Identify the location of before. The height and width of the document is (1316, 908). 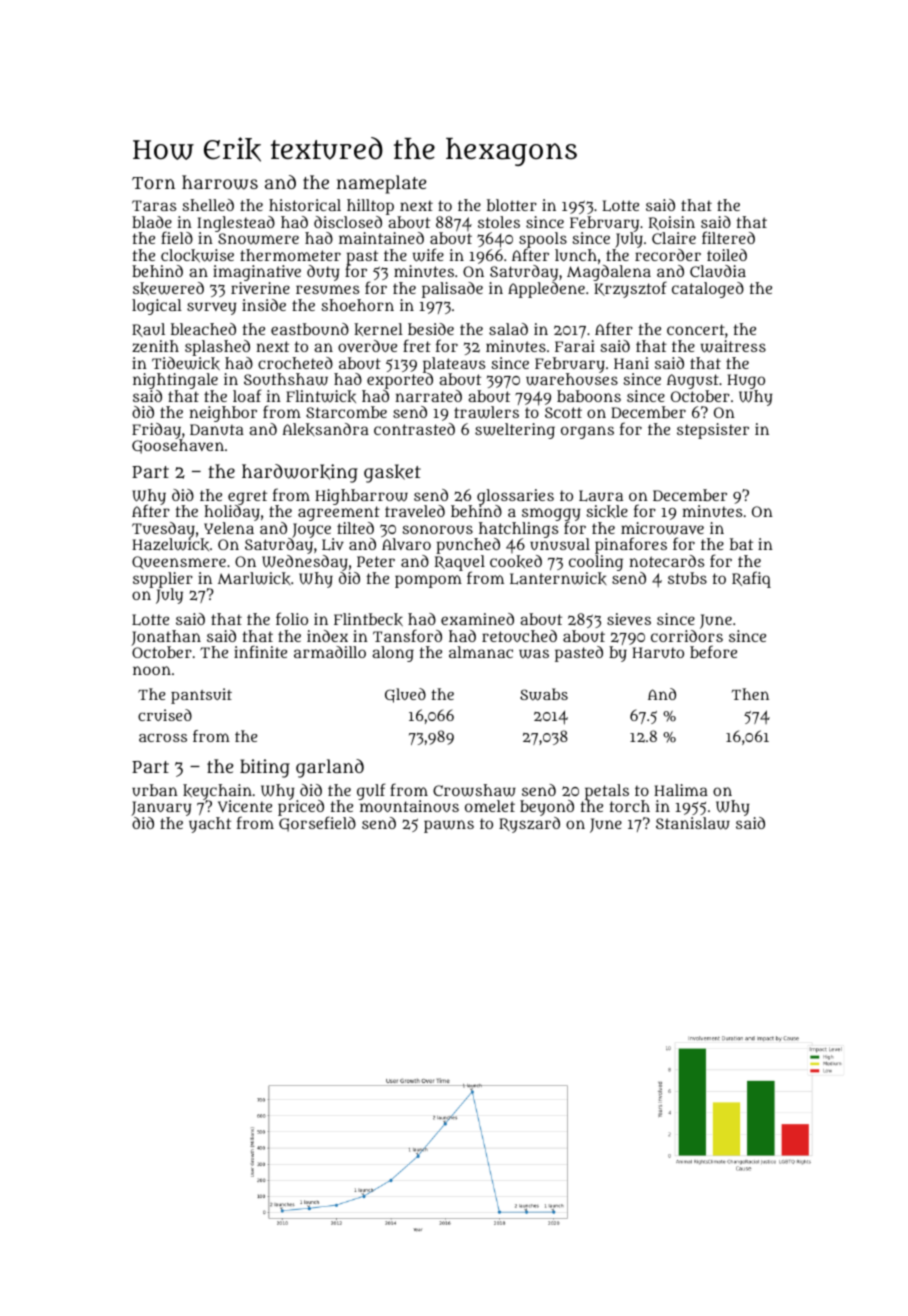
(713, 651).
